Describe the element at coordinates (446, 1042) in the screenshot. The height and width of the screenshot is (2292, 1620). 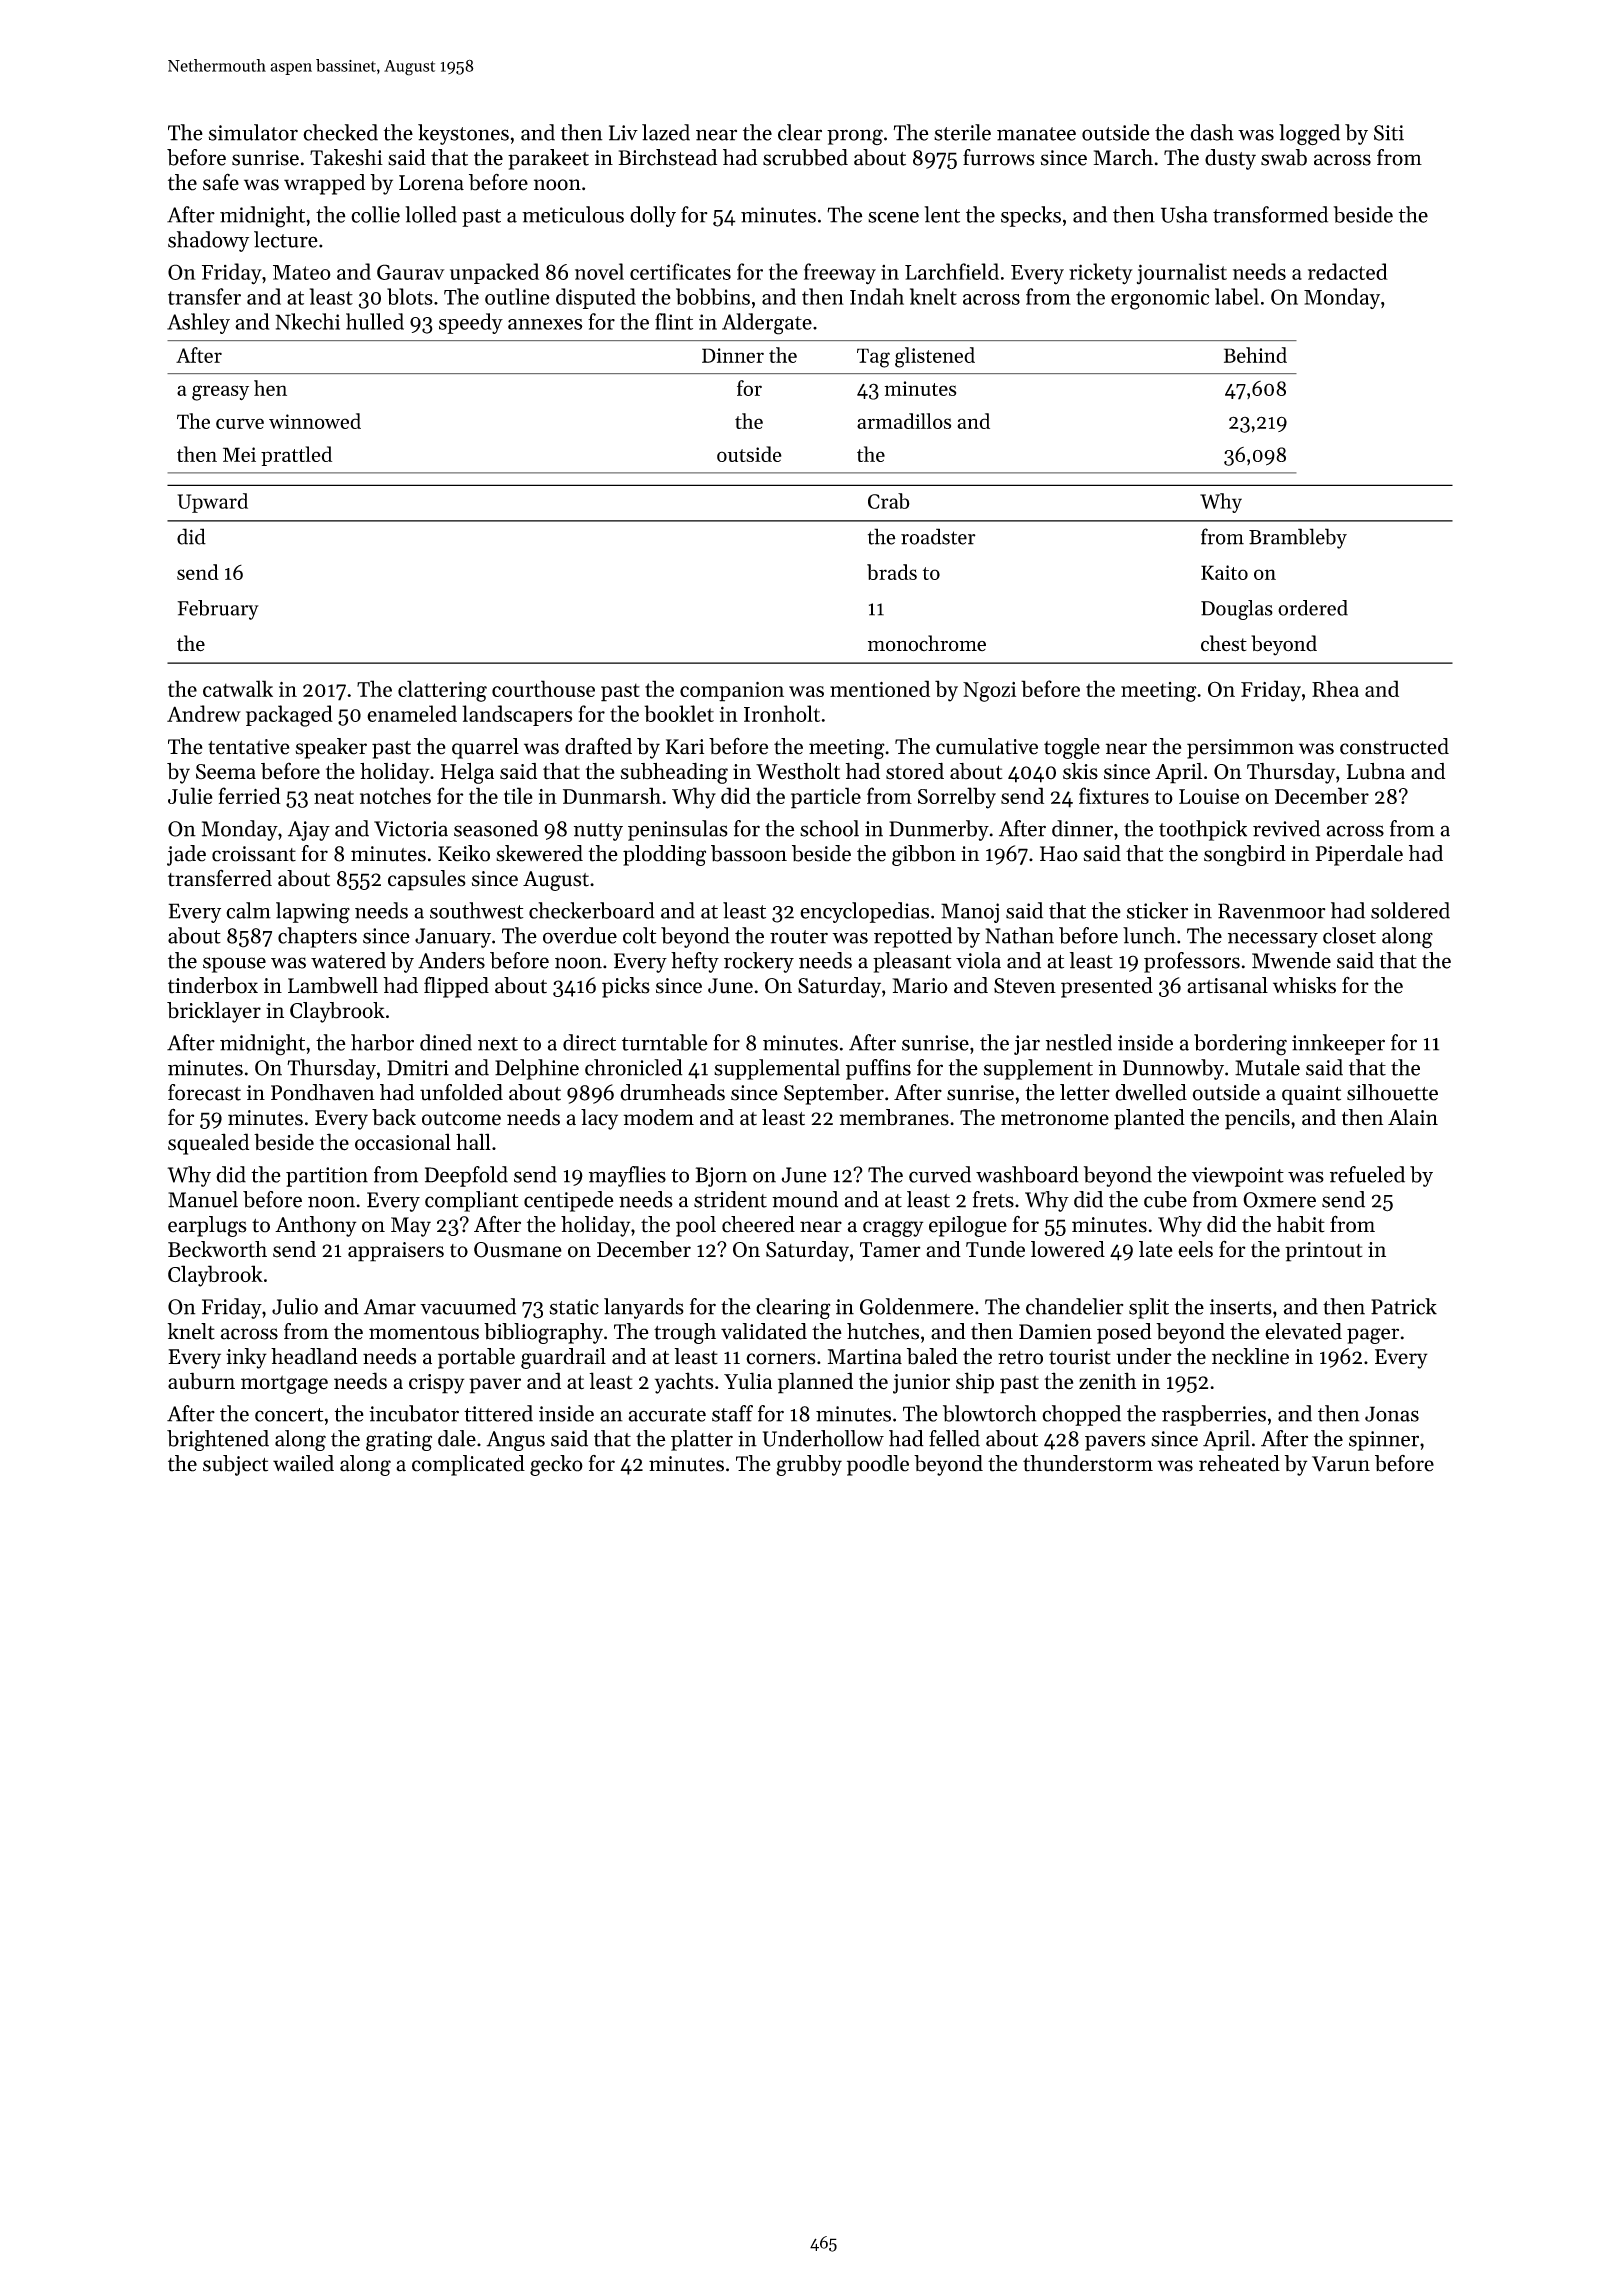
I see `dined` at that location.
